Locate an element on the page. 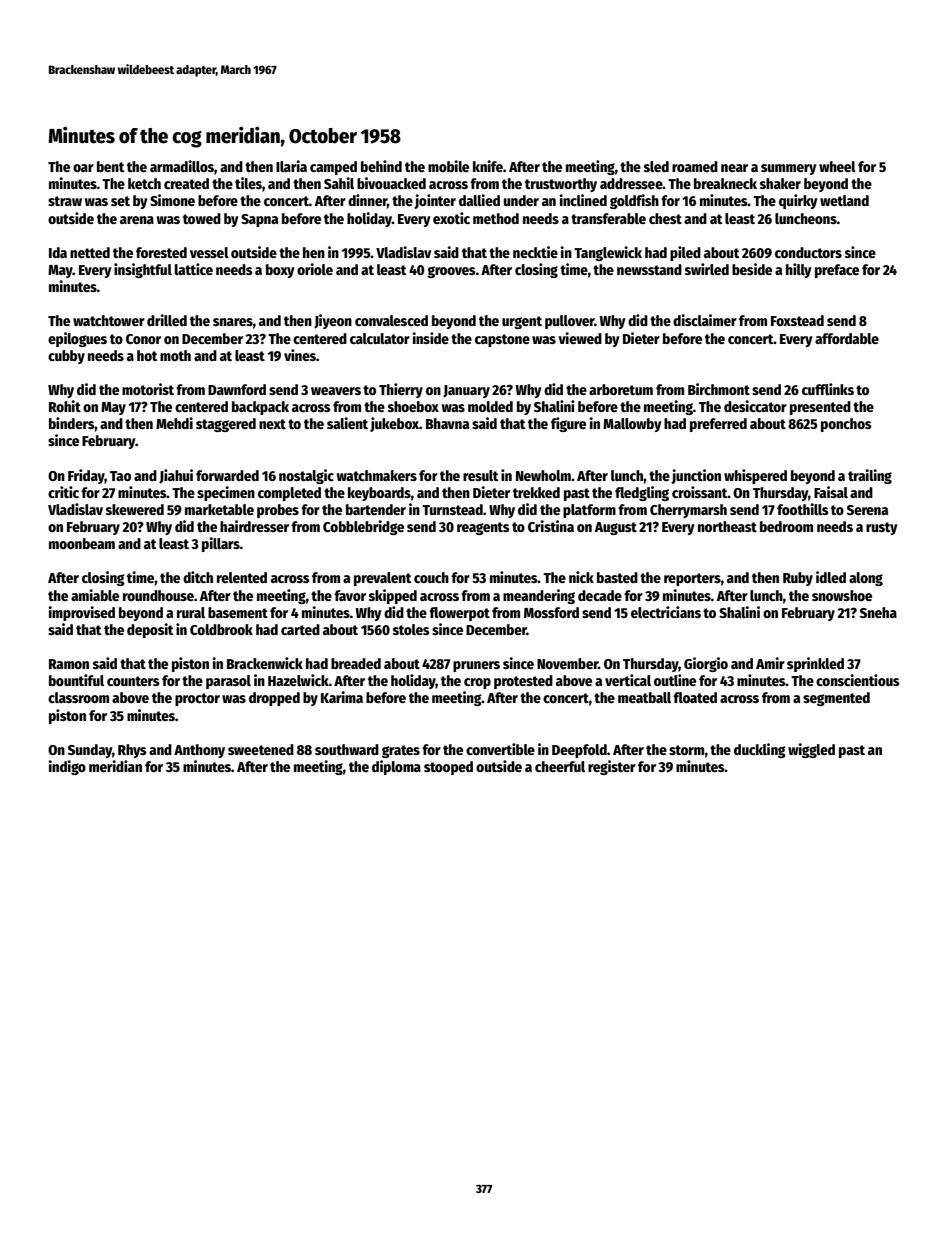 The width and height of the image is (952, 1233). indigo is located at coordinates (67, 767).
